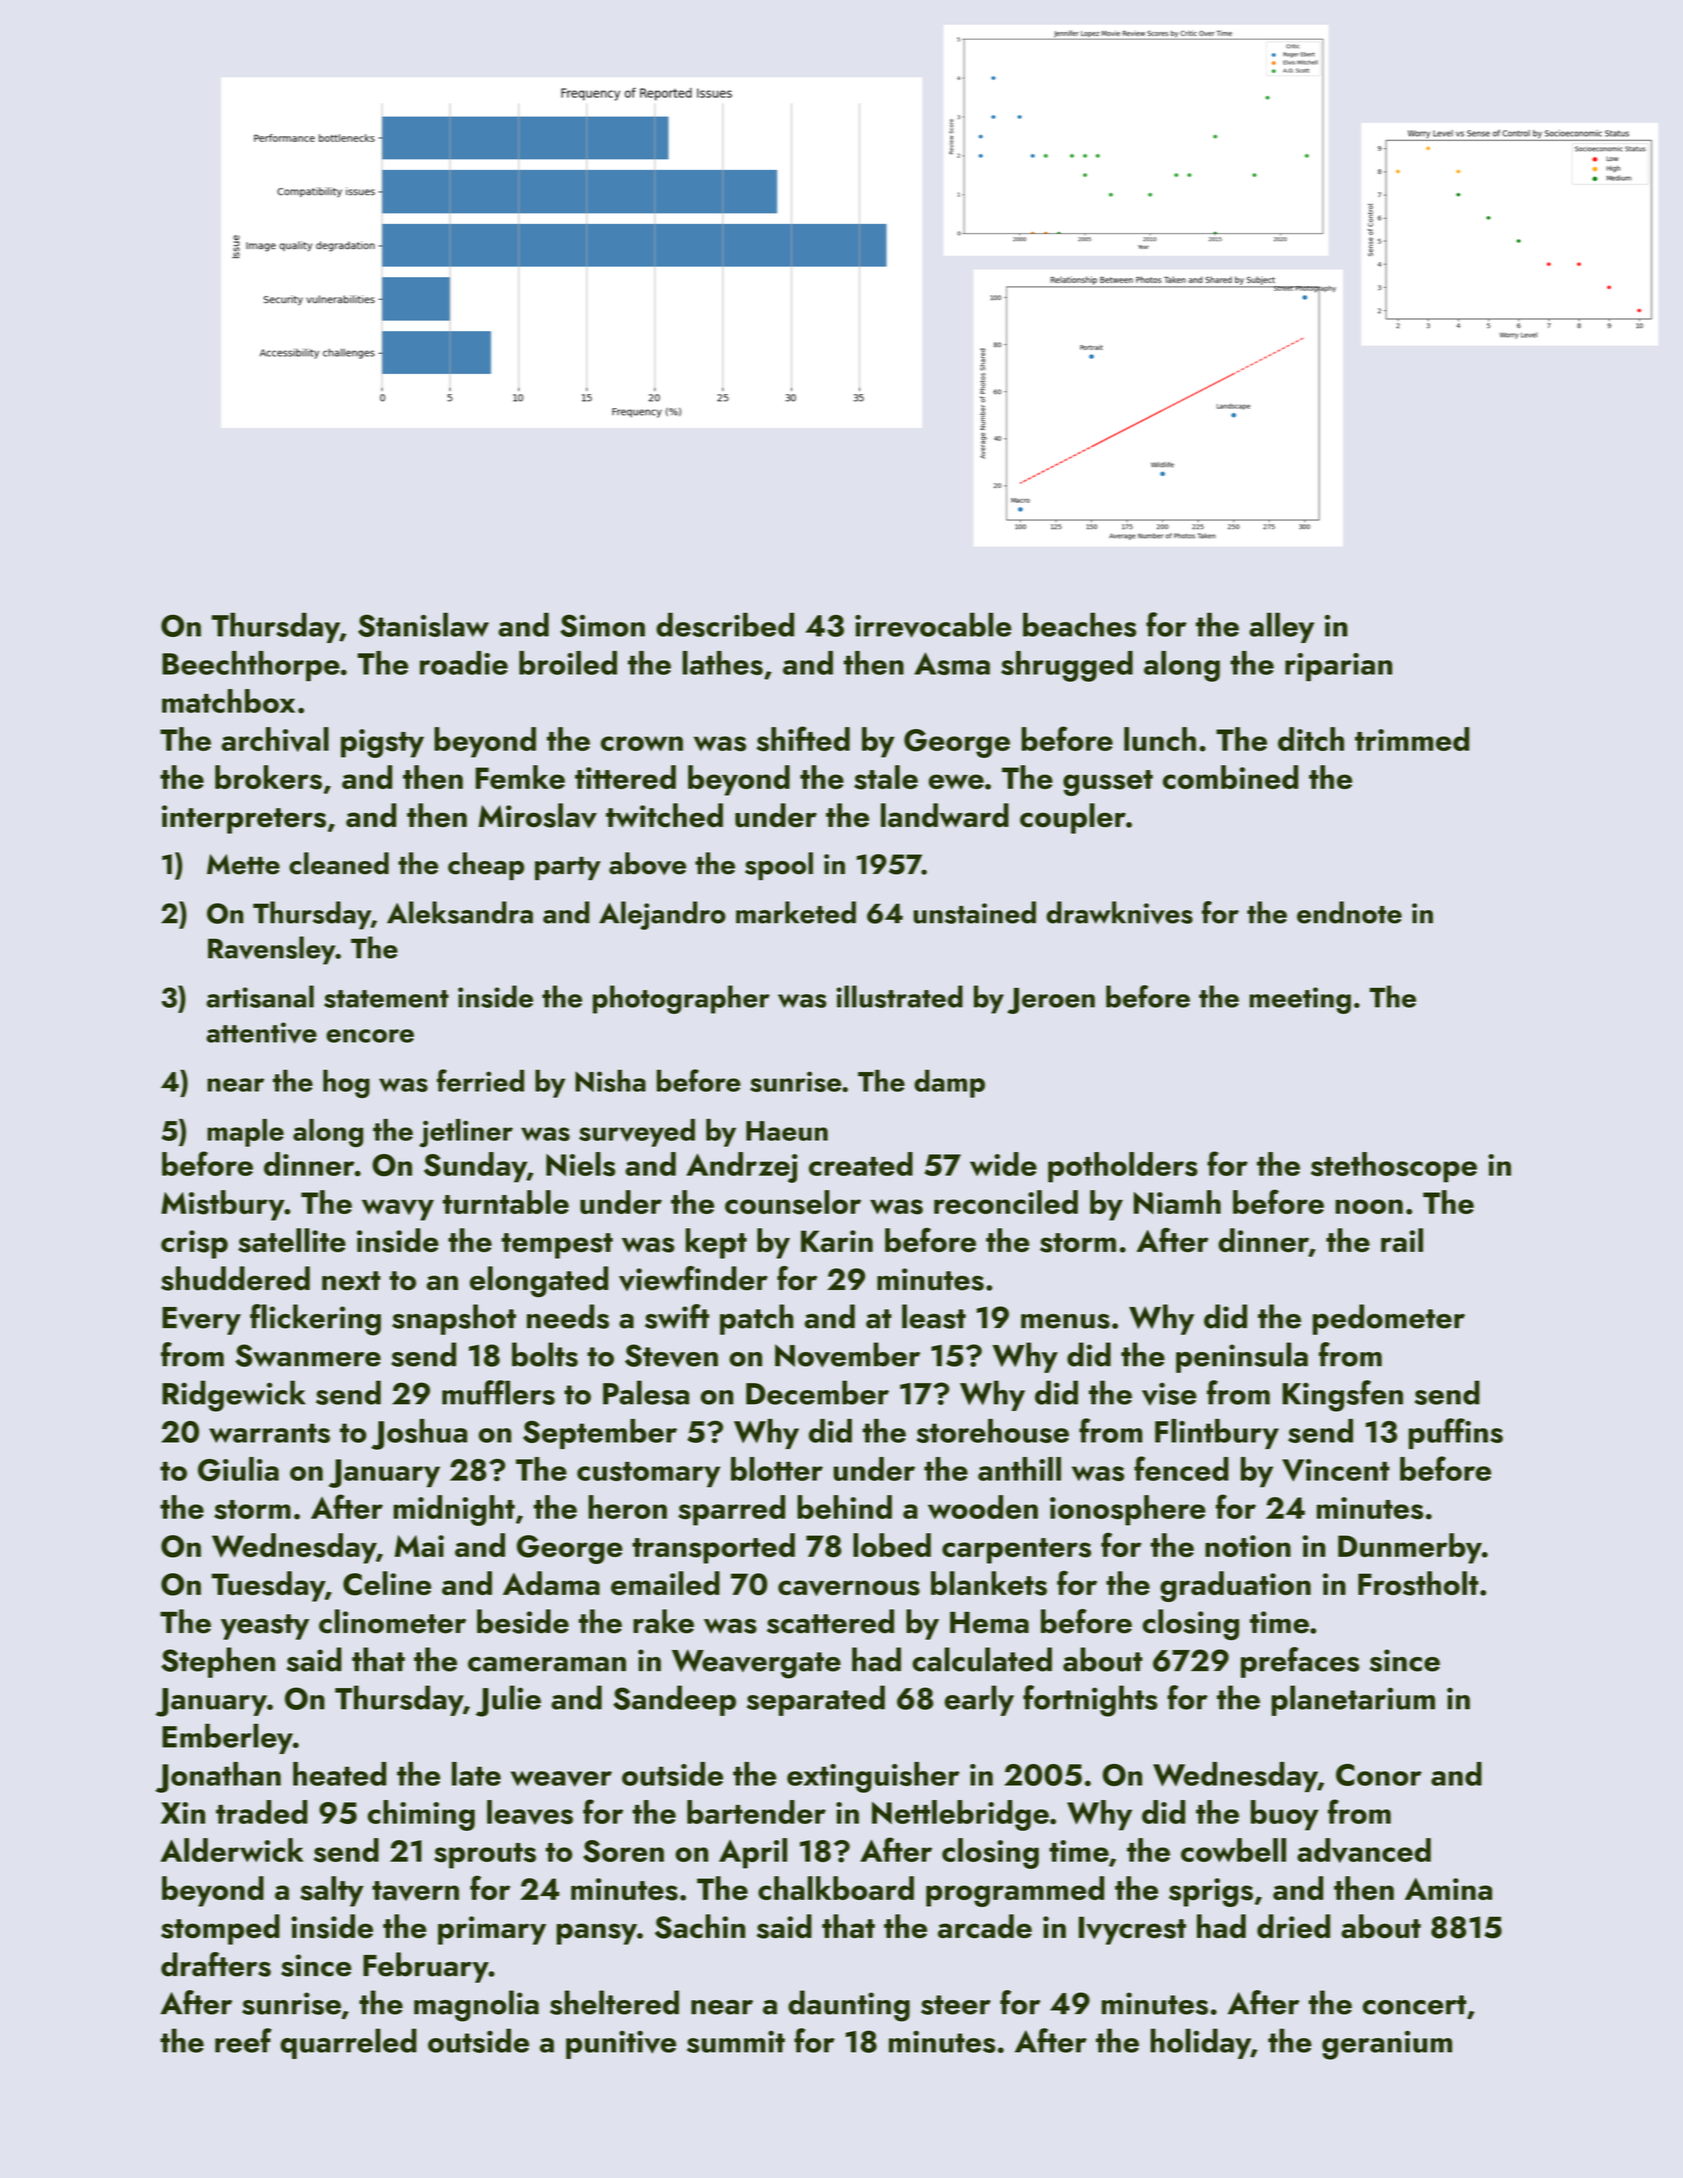  Describe the element at coordinates (844, 1507) in the image. I see `behind` at that location.
